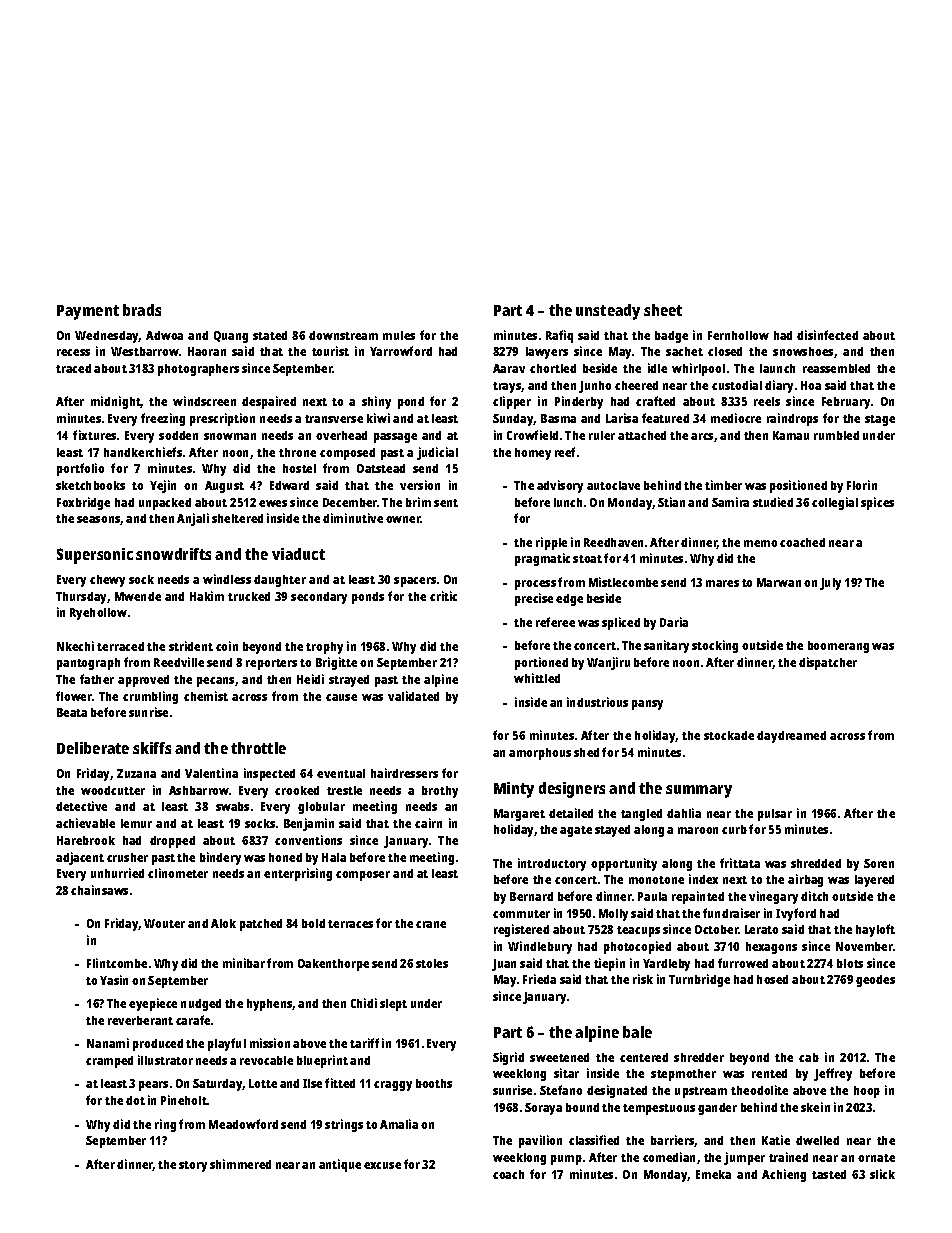  What do you see at coordinates (882, 1174) in the screenshot?
I see `slick` at bounding box center [882, 1174].
